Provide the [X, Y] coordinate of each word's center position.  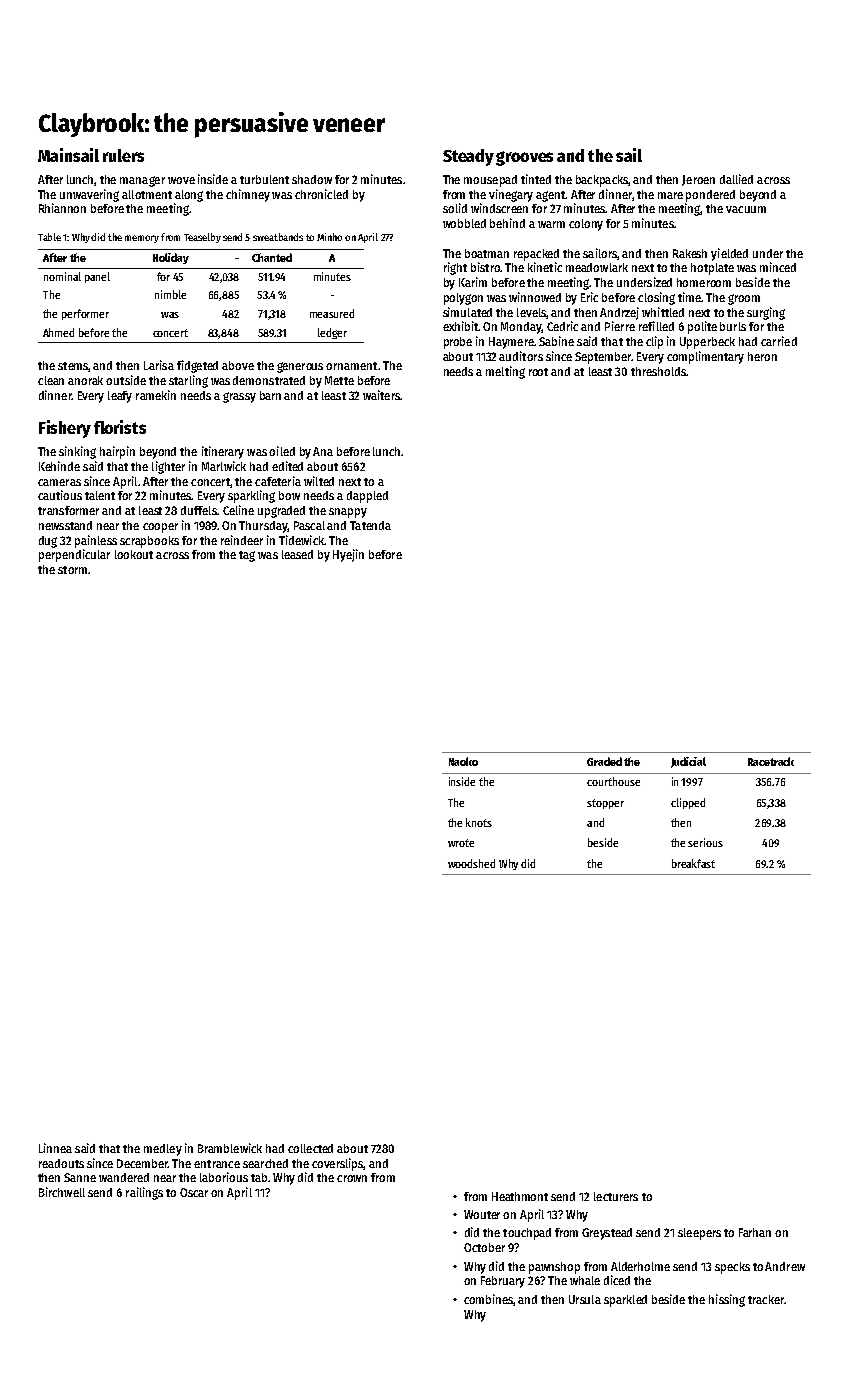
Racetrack [771, 761]
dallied [736, 179]
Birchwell [62, 1192]
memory [142, 239]
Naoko [463, 761]
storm [72, 570]
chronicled [321, 194]
